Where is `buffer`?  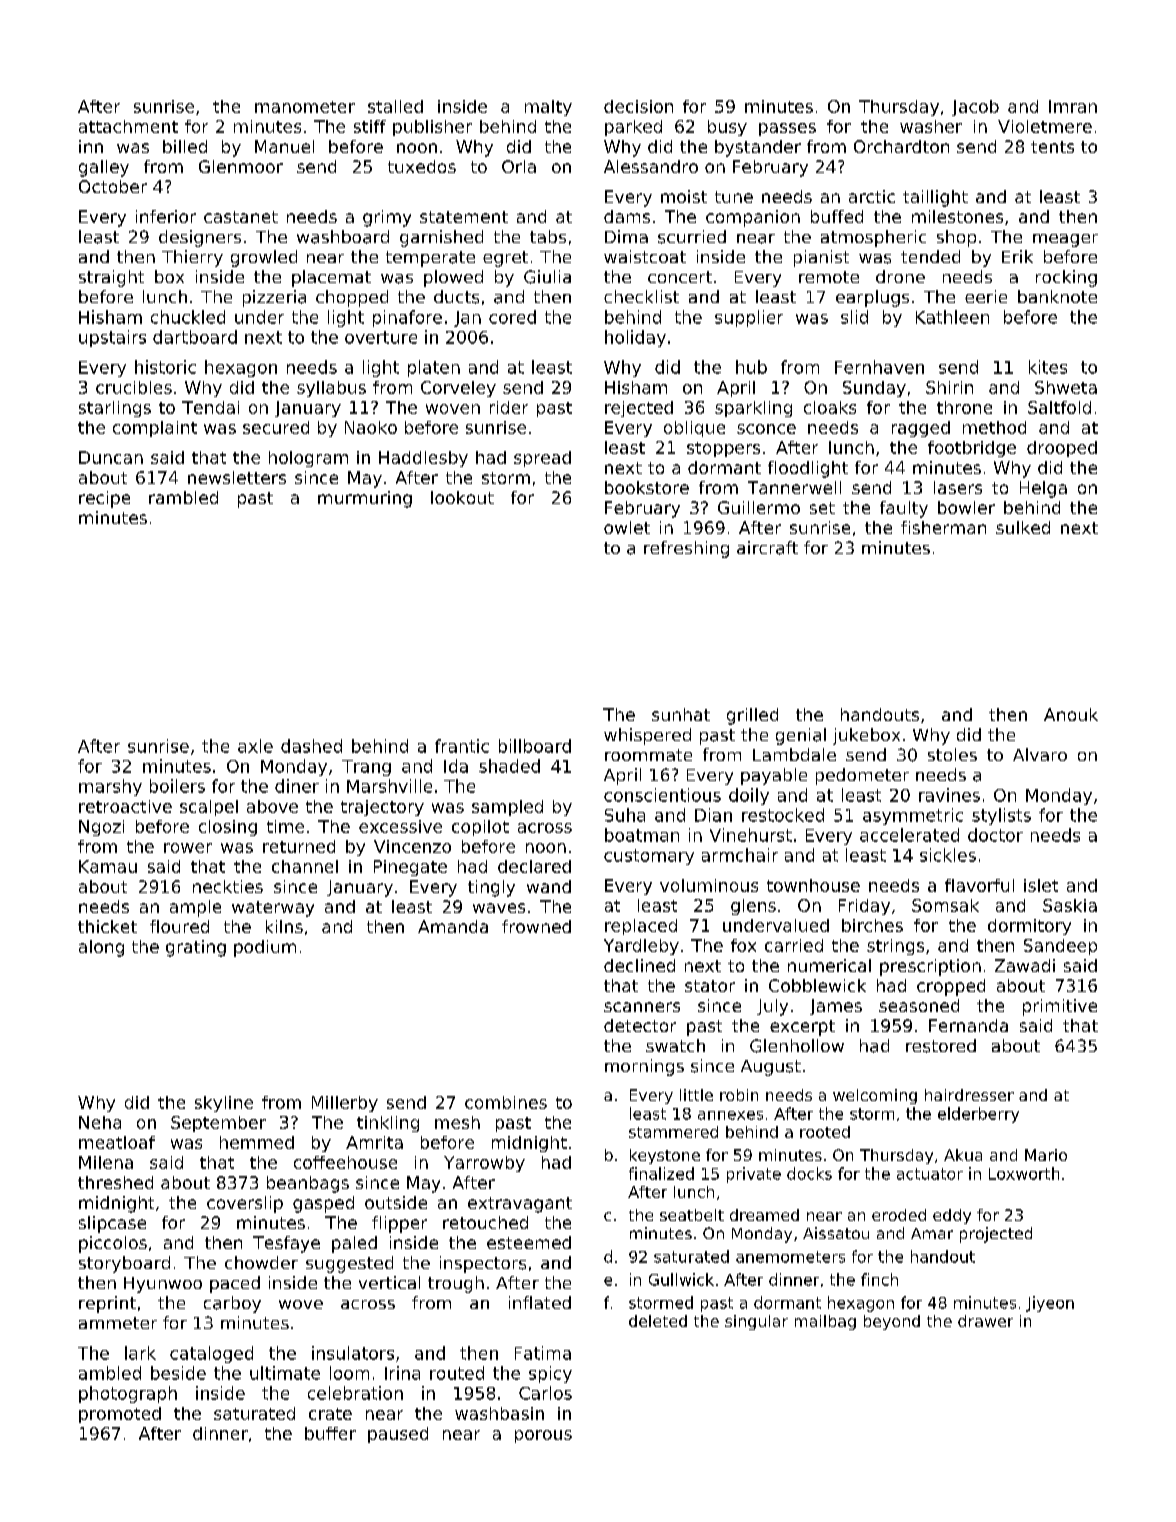
buffer is located at coordinates (330, 1433).
